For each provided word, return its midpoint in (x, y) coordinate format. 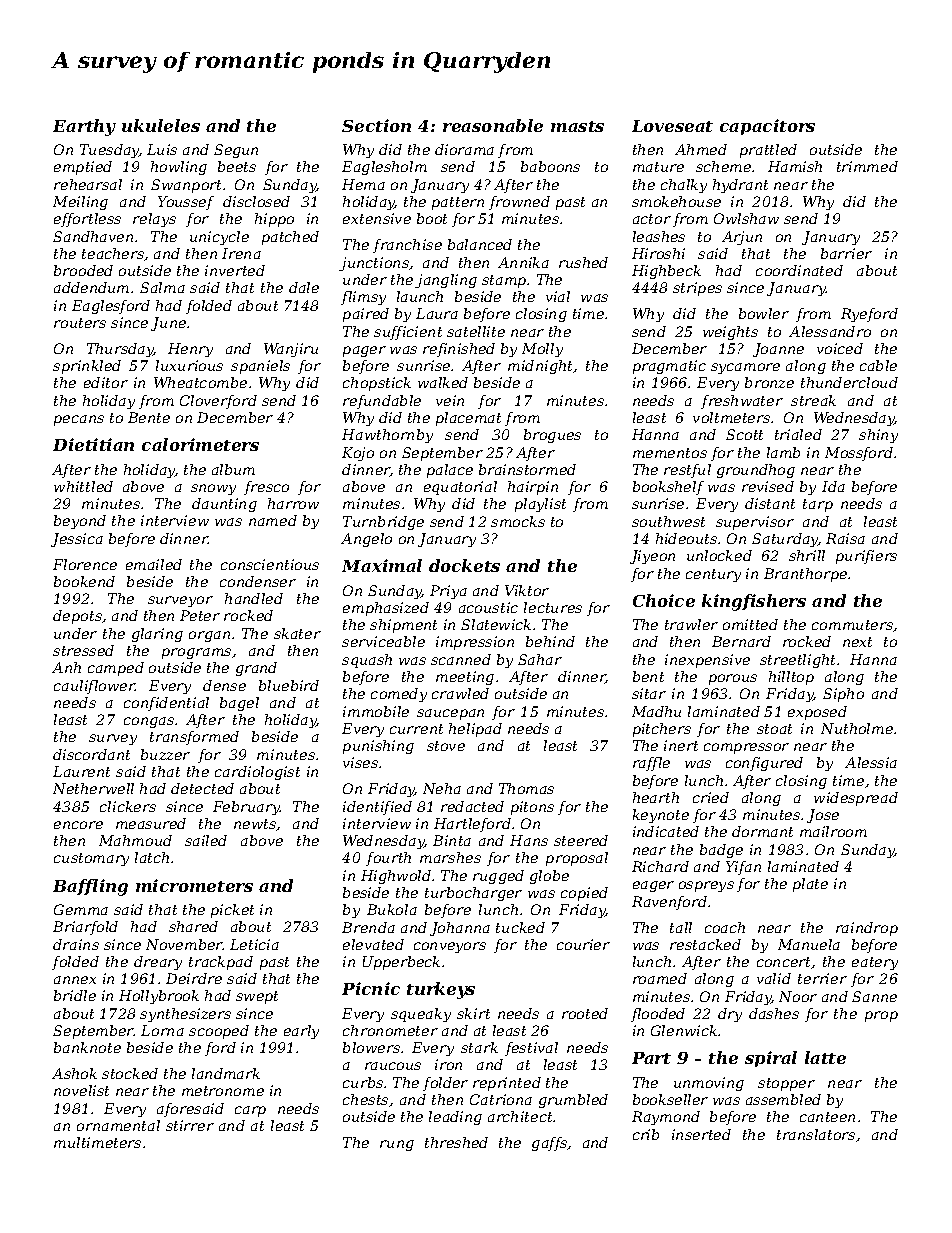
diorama (464, 149)
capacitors (767, 127)
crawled (460, 693)
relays (154, 220)
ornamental (118, 1125)
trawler (691, 624)
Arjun (742, 238)
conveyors (450, 947)
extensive (377, 218)
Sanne (874, 996)
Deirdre (194, 978)
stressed (83, 650)
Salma (162, 287)
